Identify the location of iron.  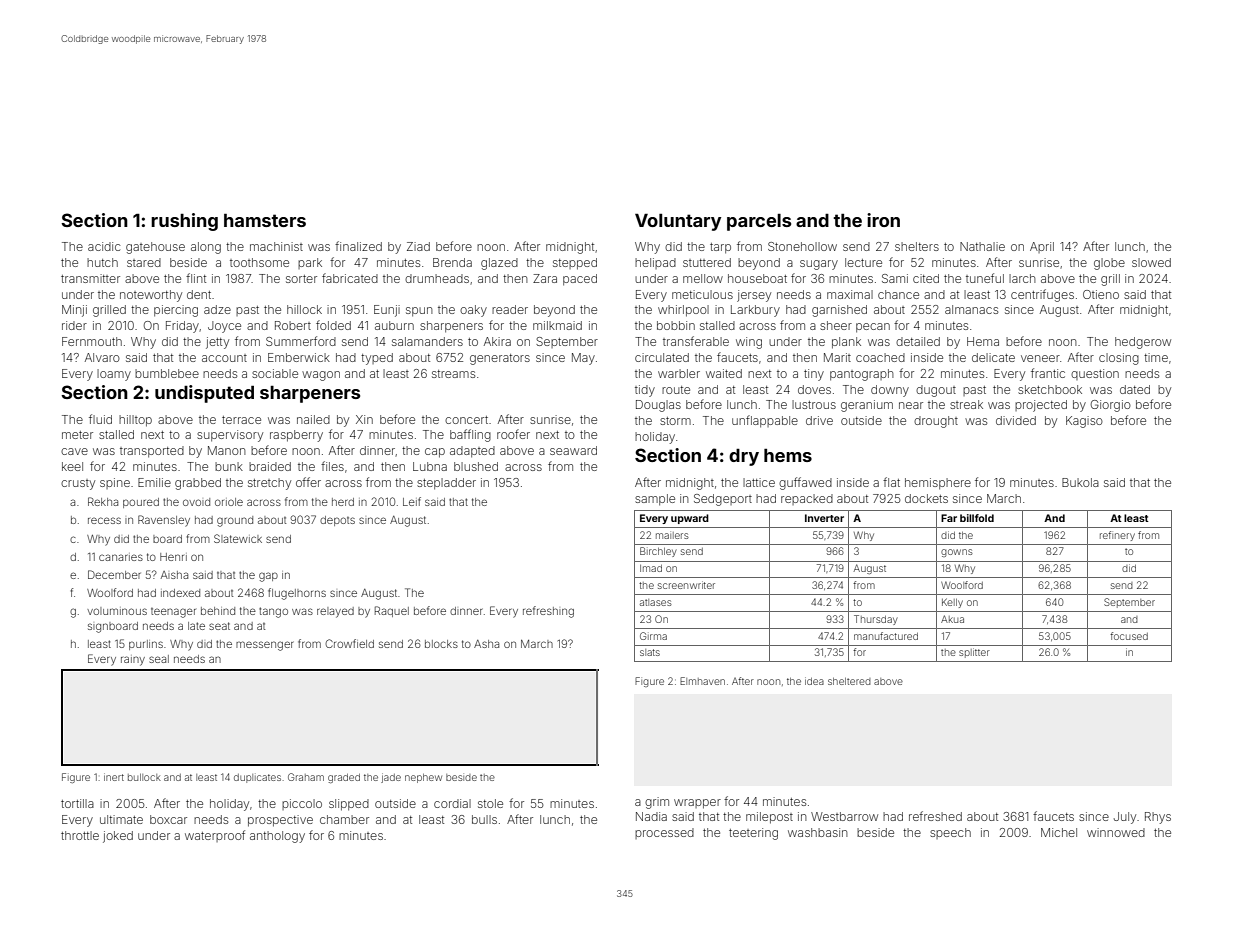
(883, 220).
